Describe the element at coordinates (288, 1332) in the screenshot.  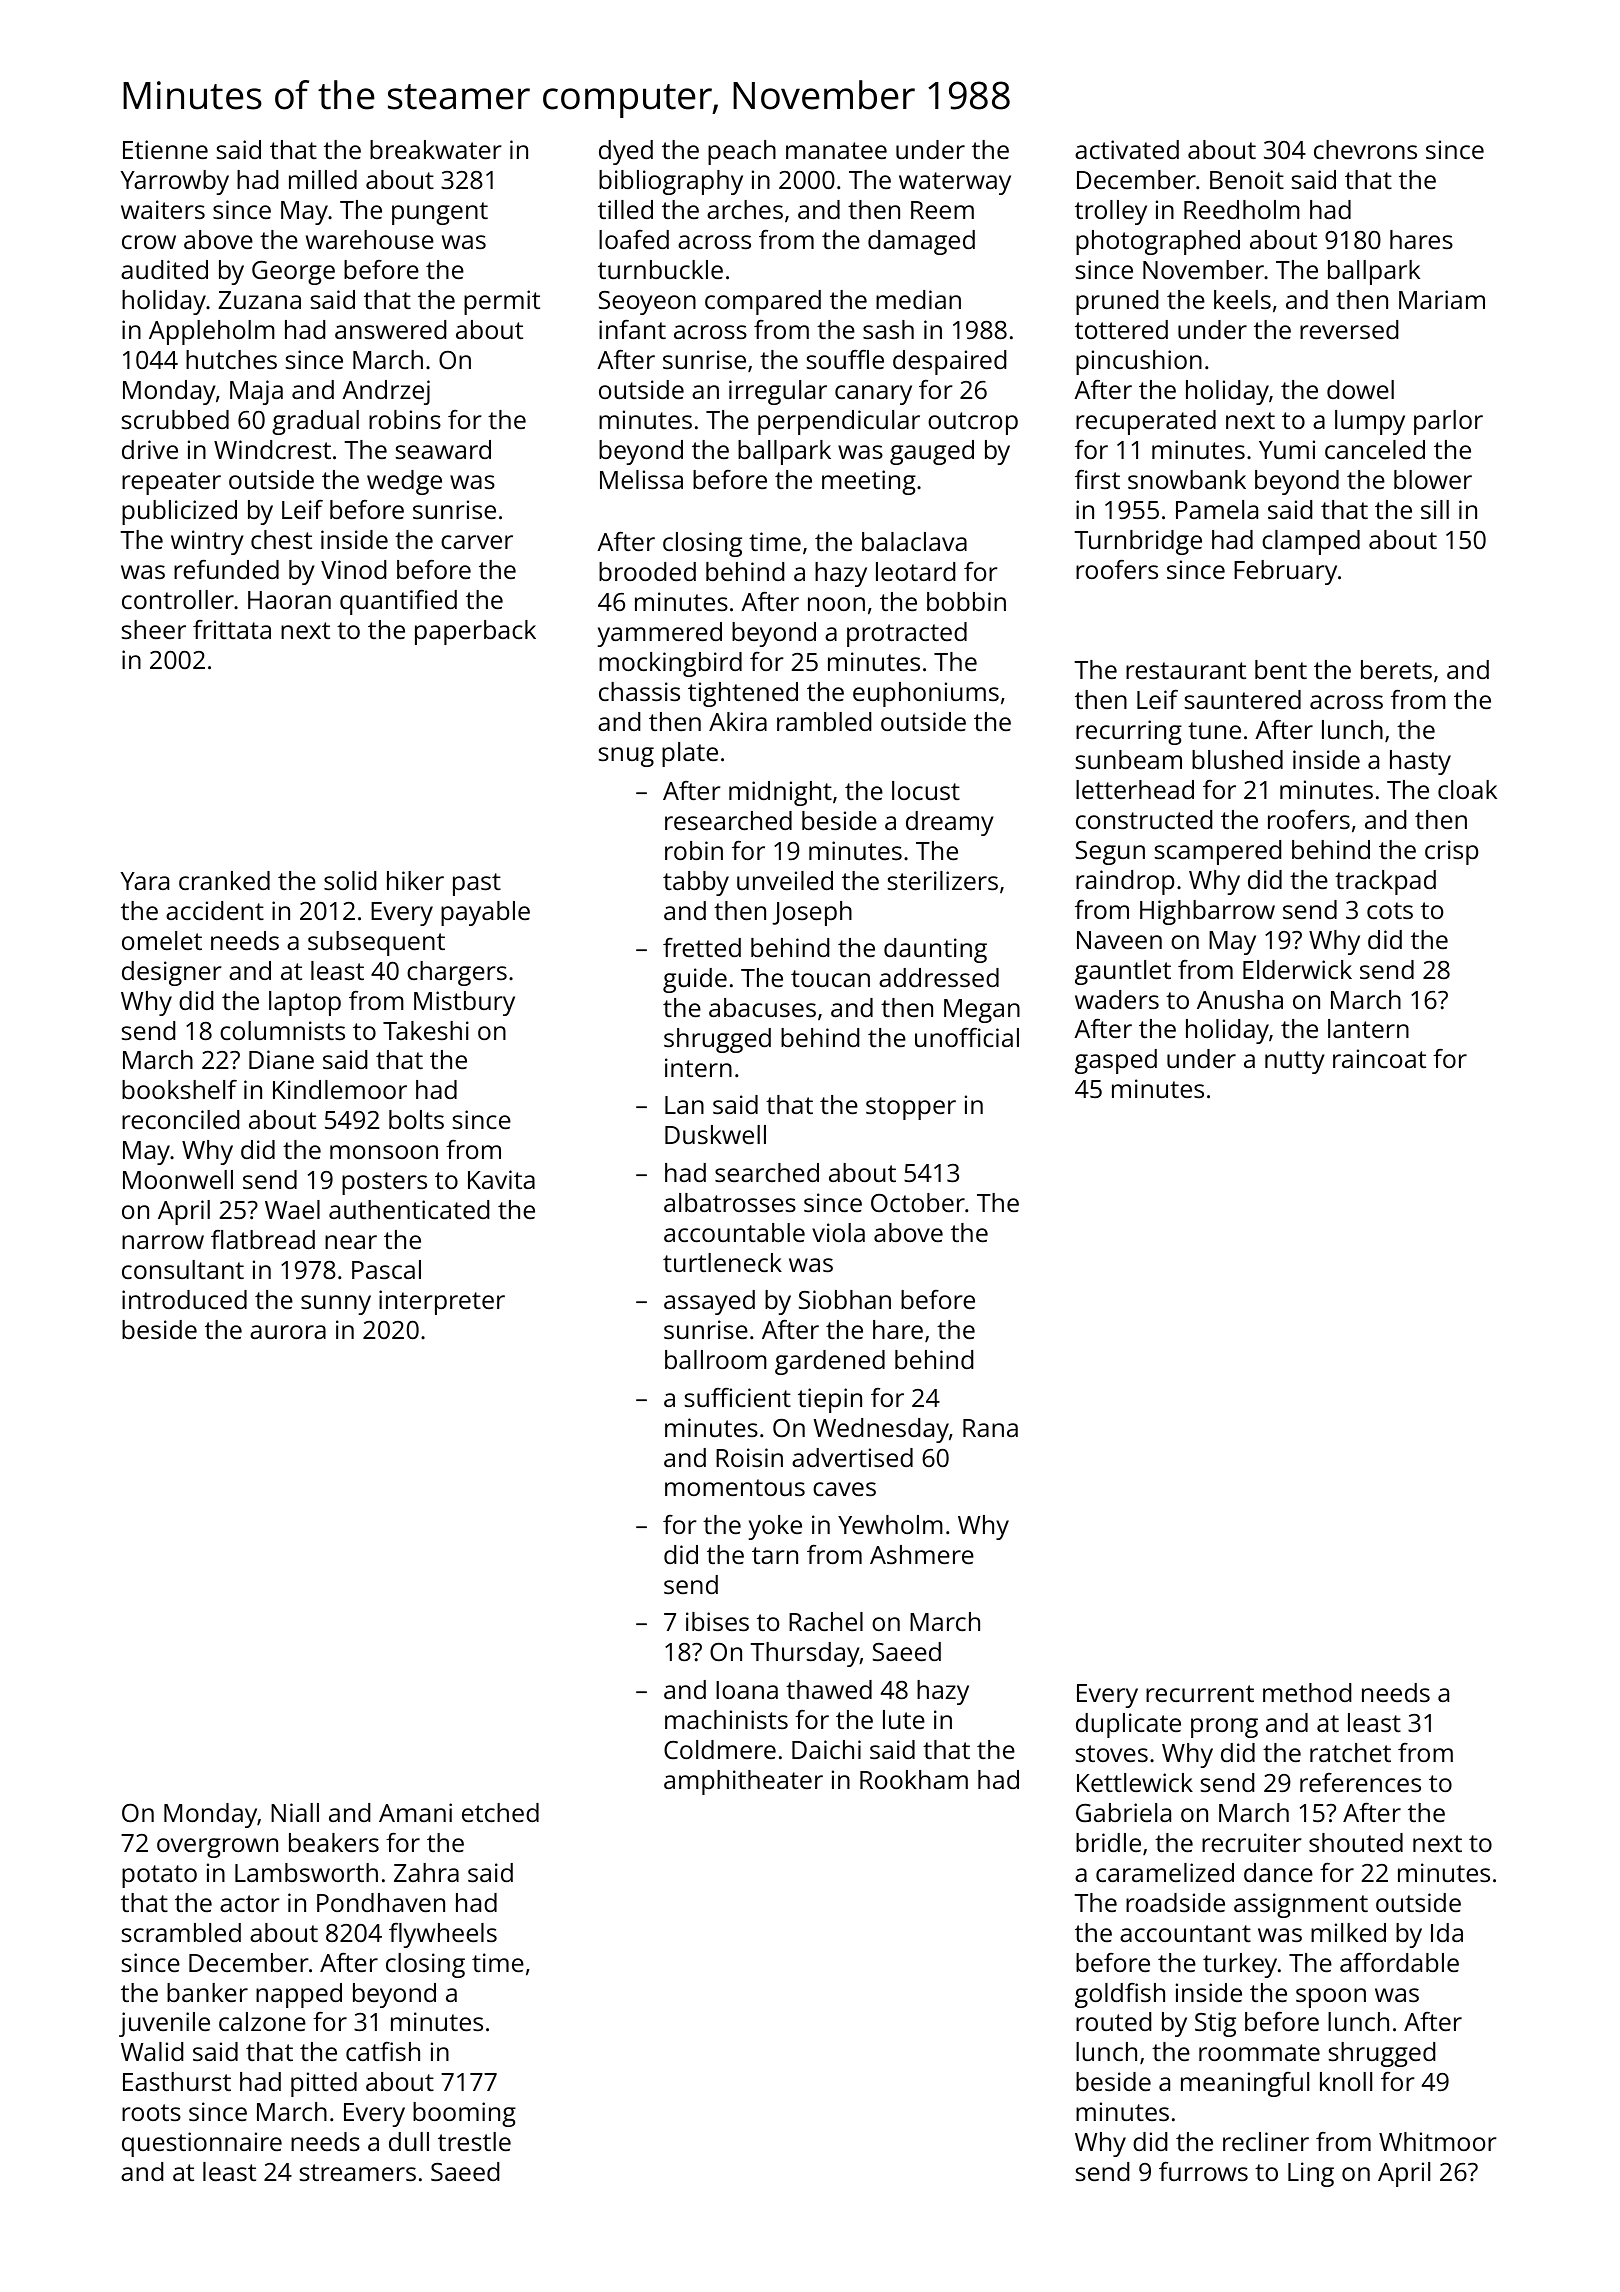
I see `aurora` at that location.
